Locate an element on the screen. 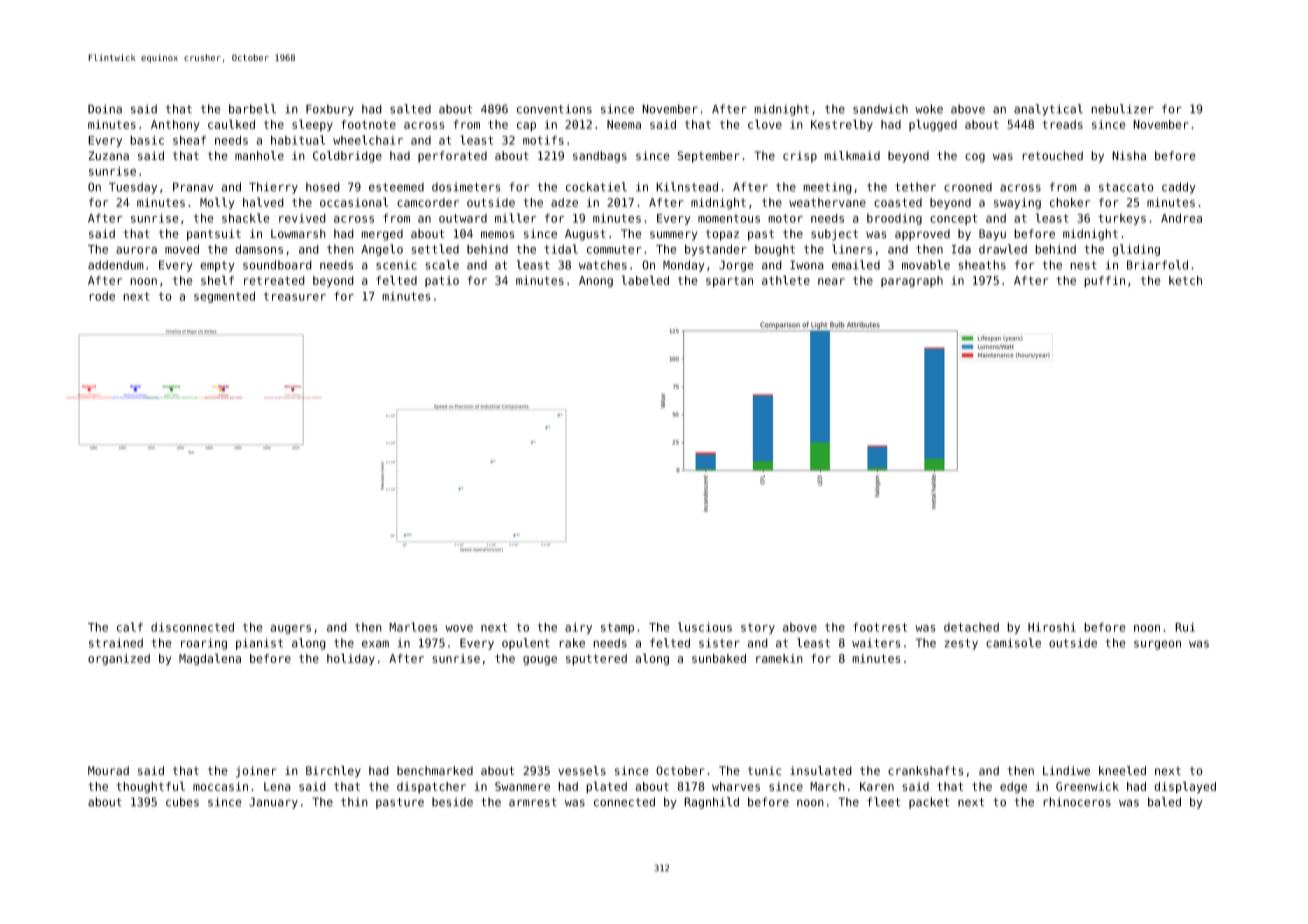 This screenshot has width=1308, height=924. Rui is located at coordinates (1185, 627).
